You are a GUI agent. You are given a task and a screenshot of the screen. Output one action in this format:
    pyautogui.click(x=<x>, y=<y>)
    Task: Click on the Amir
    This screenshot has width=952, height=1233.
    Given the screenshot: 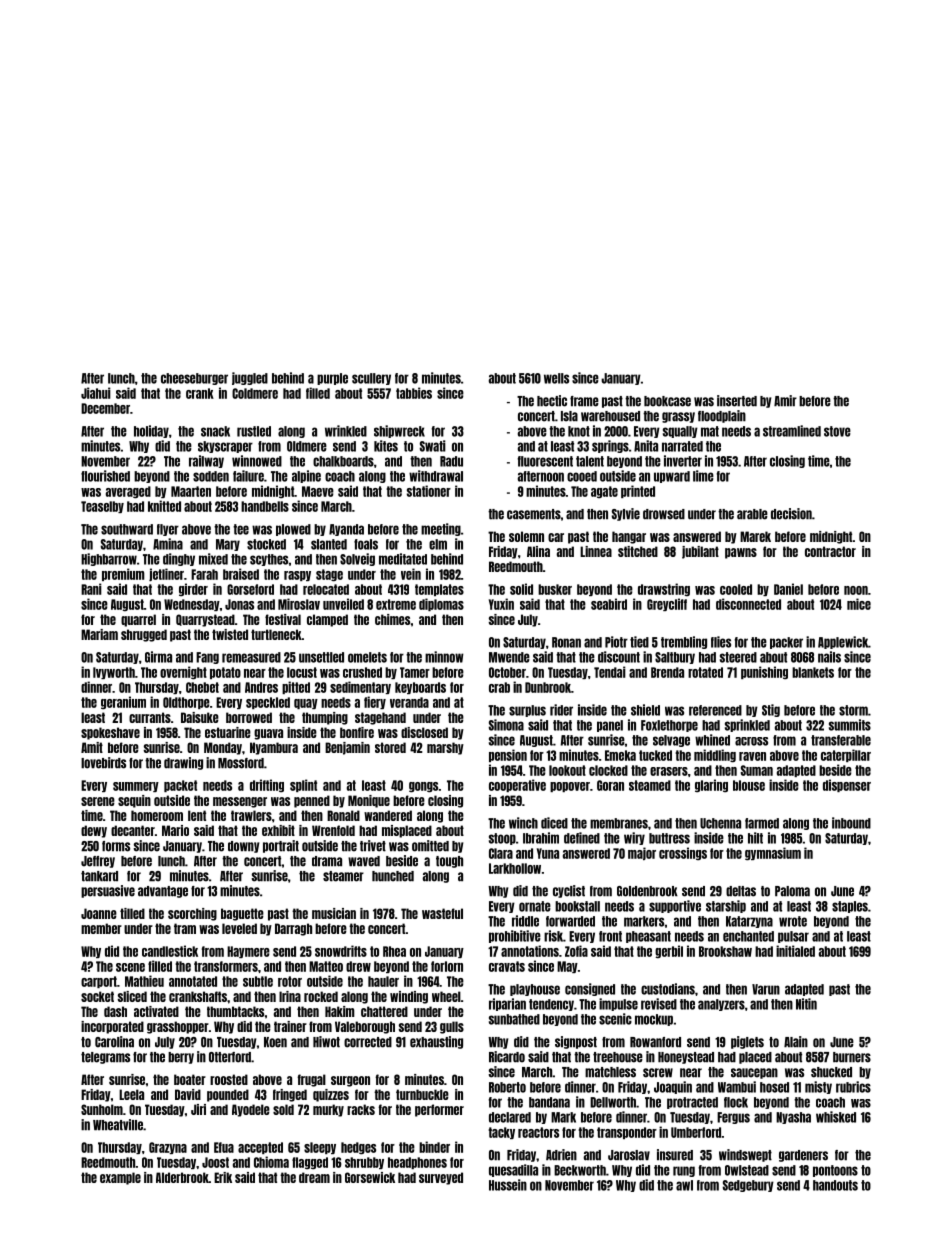 What is the action you would take?
    pyautogui.click(x=785, y=401)
